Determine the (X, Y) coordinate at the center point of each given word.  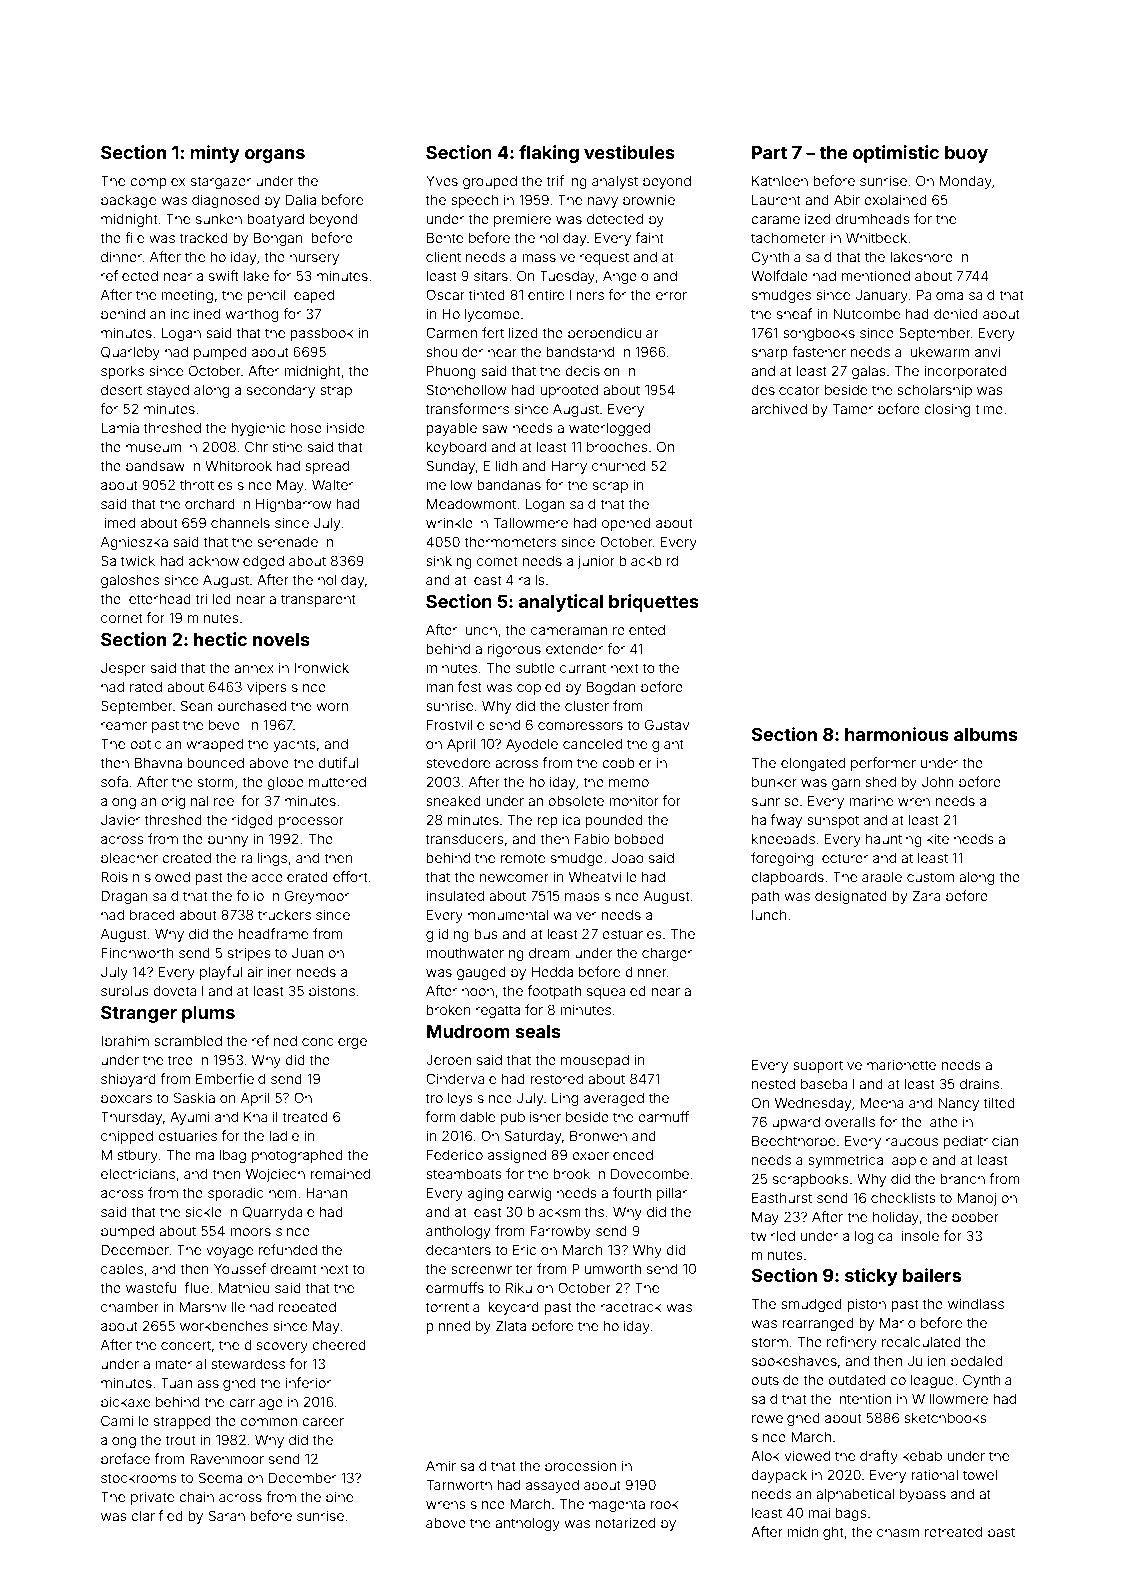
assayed (552, 1486)
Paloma (940, 294)
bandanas (509, 485)
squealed (616, 992)
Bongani (280, 239)
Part (769, 152)
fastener (819, 351)
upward (796, 1123)
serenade (288, 541)
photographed (297, 1156)
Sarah (226, 1515)
